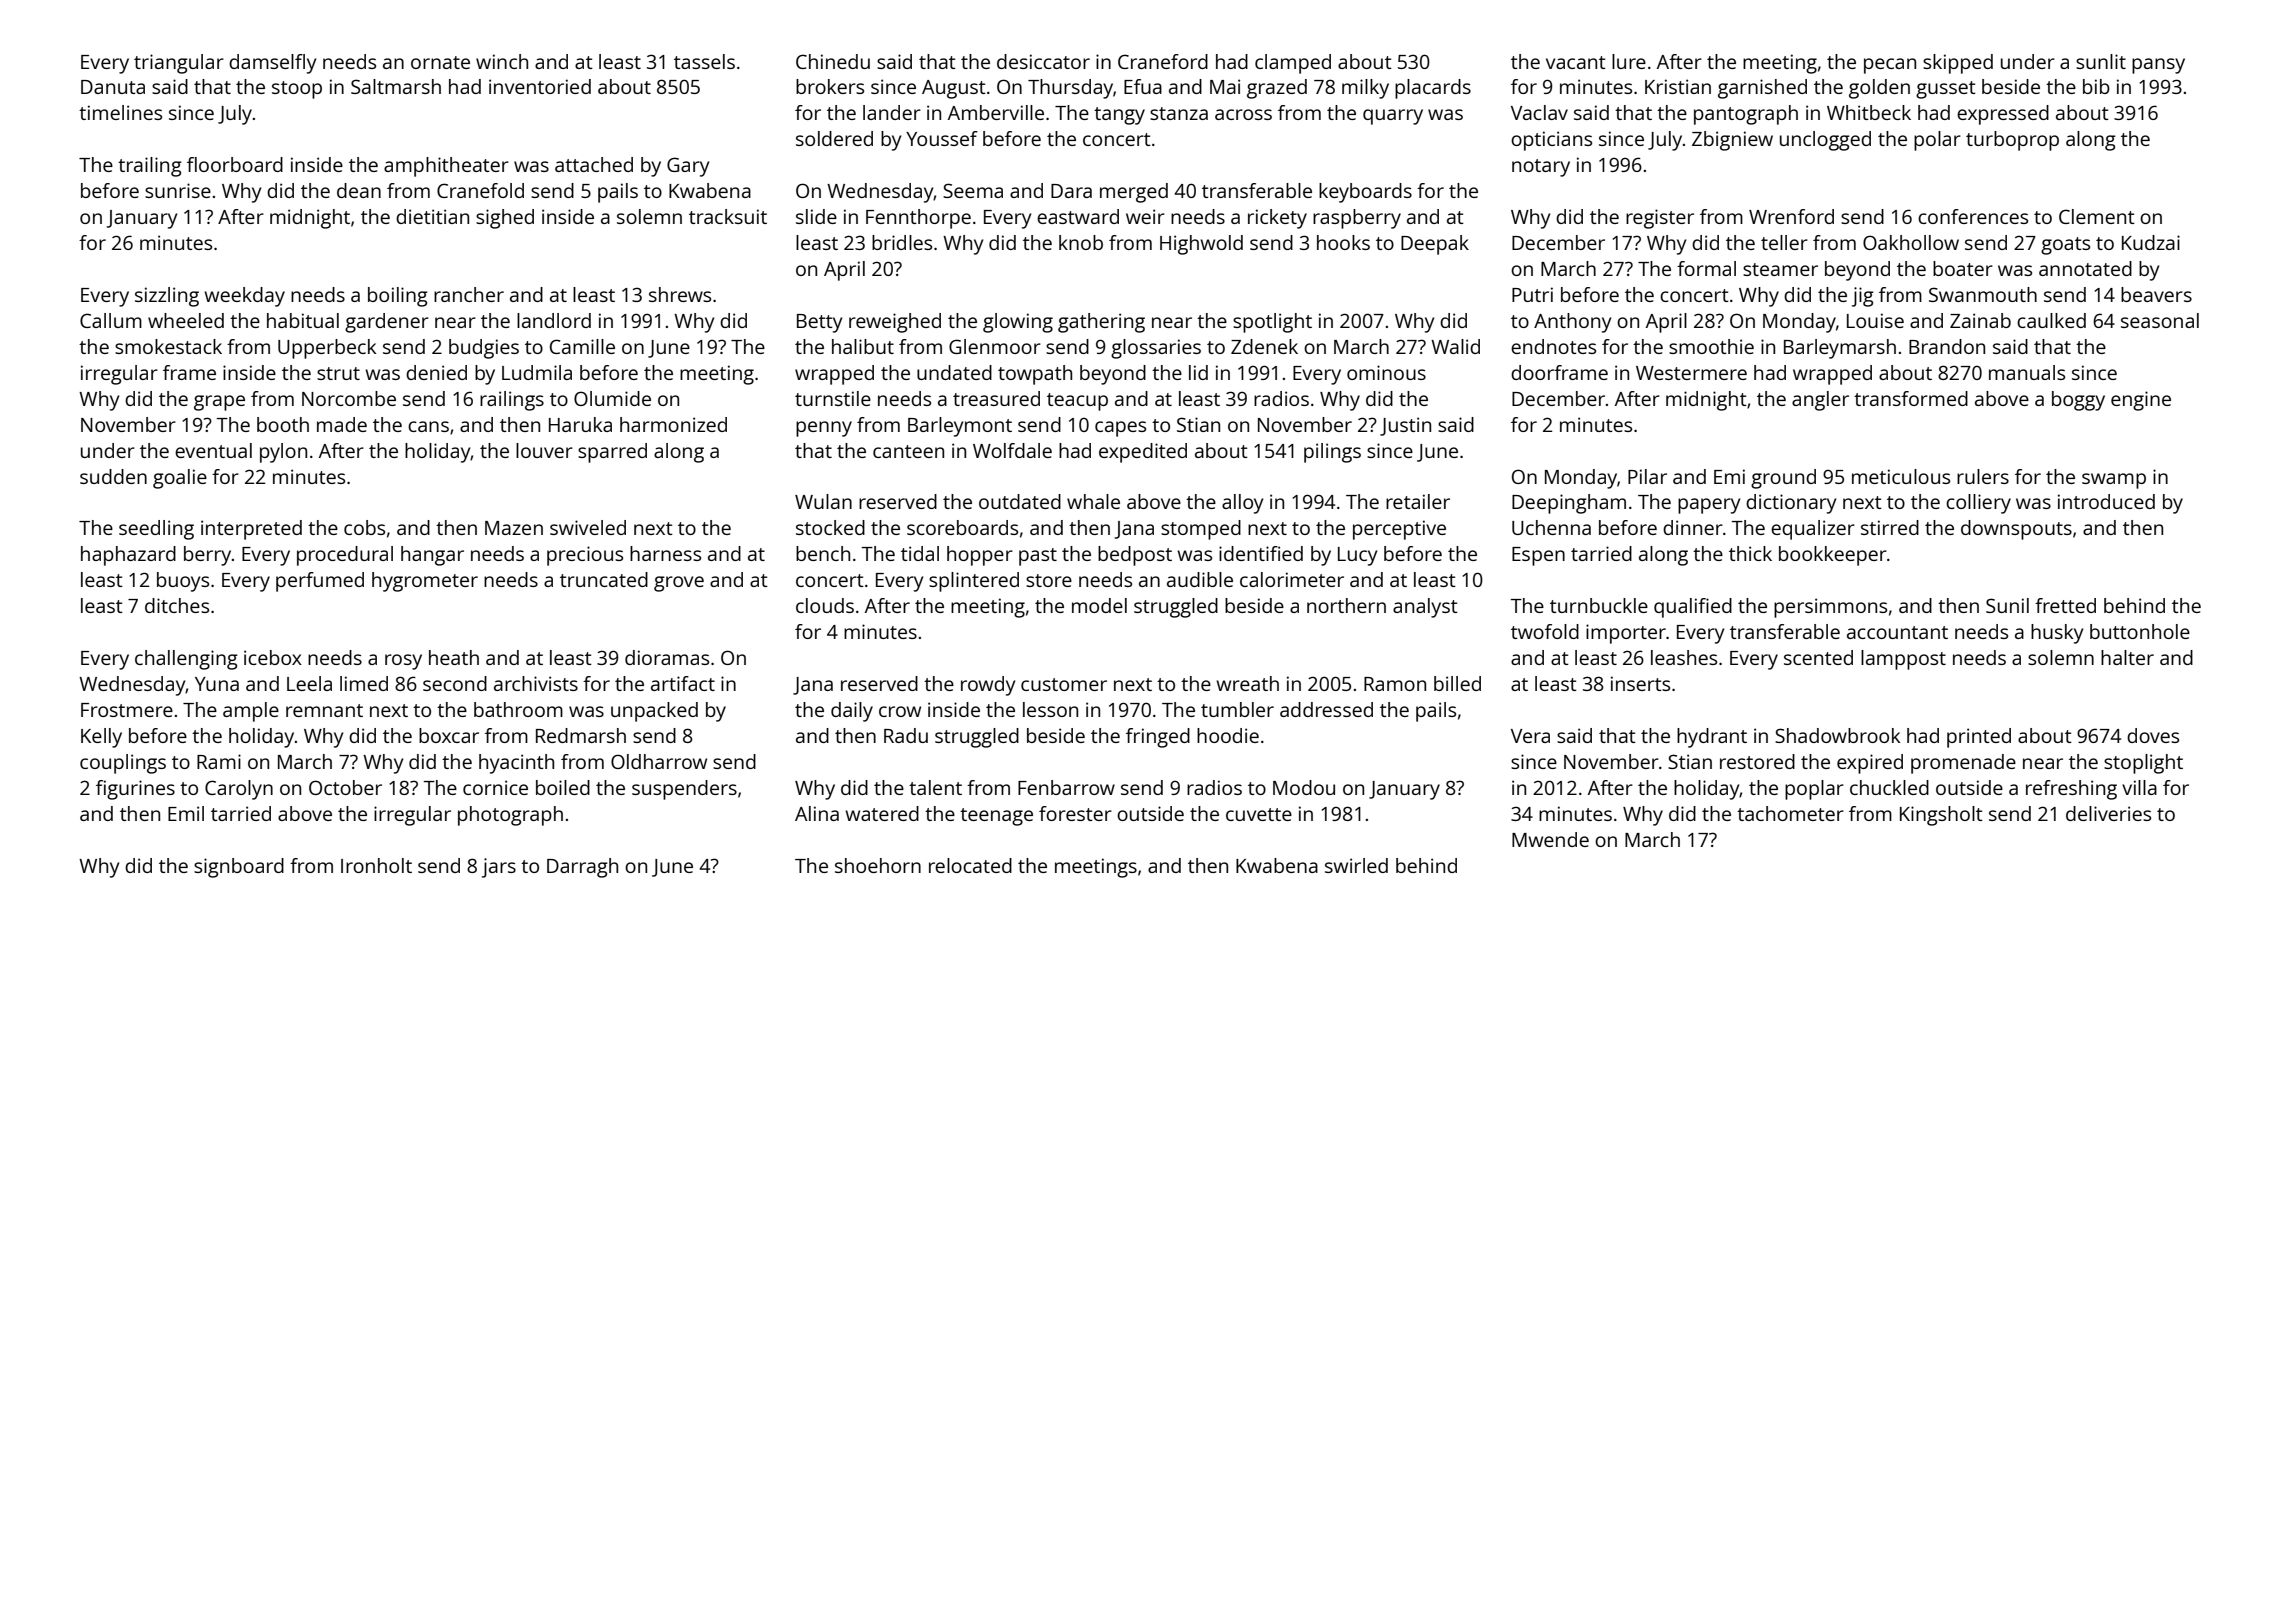 The height and width of the screenshot is (1614, 2282). What do you see at coordinates (499, 868) in the screenshot?
I see `jars` at bounding box center [499, 868].
